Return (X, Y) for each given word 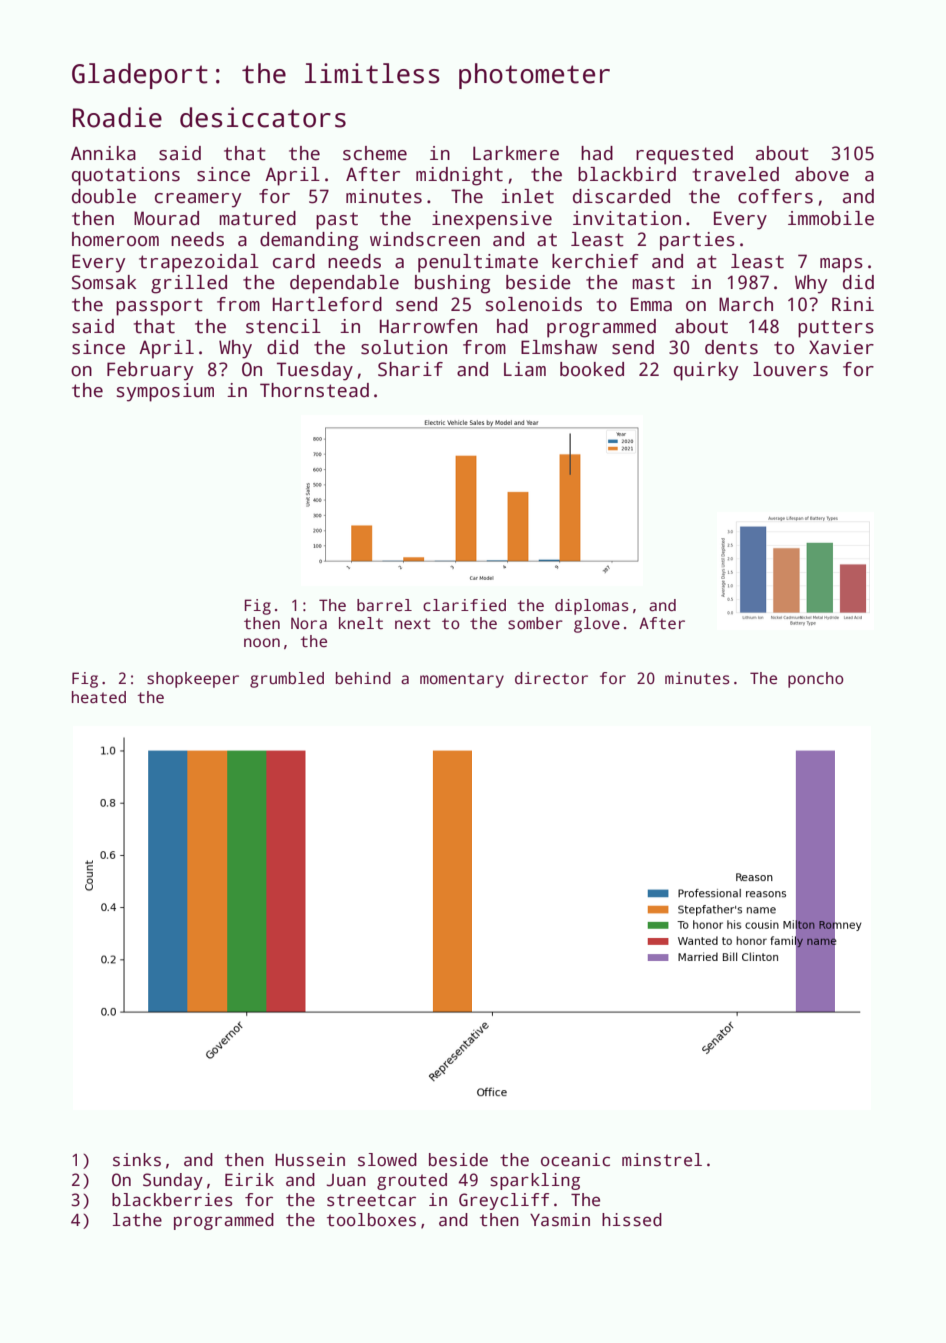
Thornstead (314, 390)
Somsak (104, 282)
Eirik (249, 1179)
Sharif (410, 369)
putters (836, 329)
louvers (790, 369)
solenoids (534, 304)
